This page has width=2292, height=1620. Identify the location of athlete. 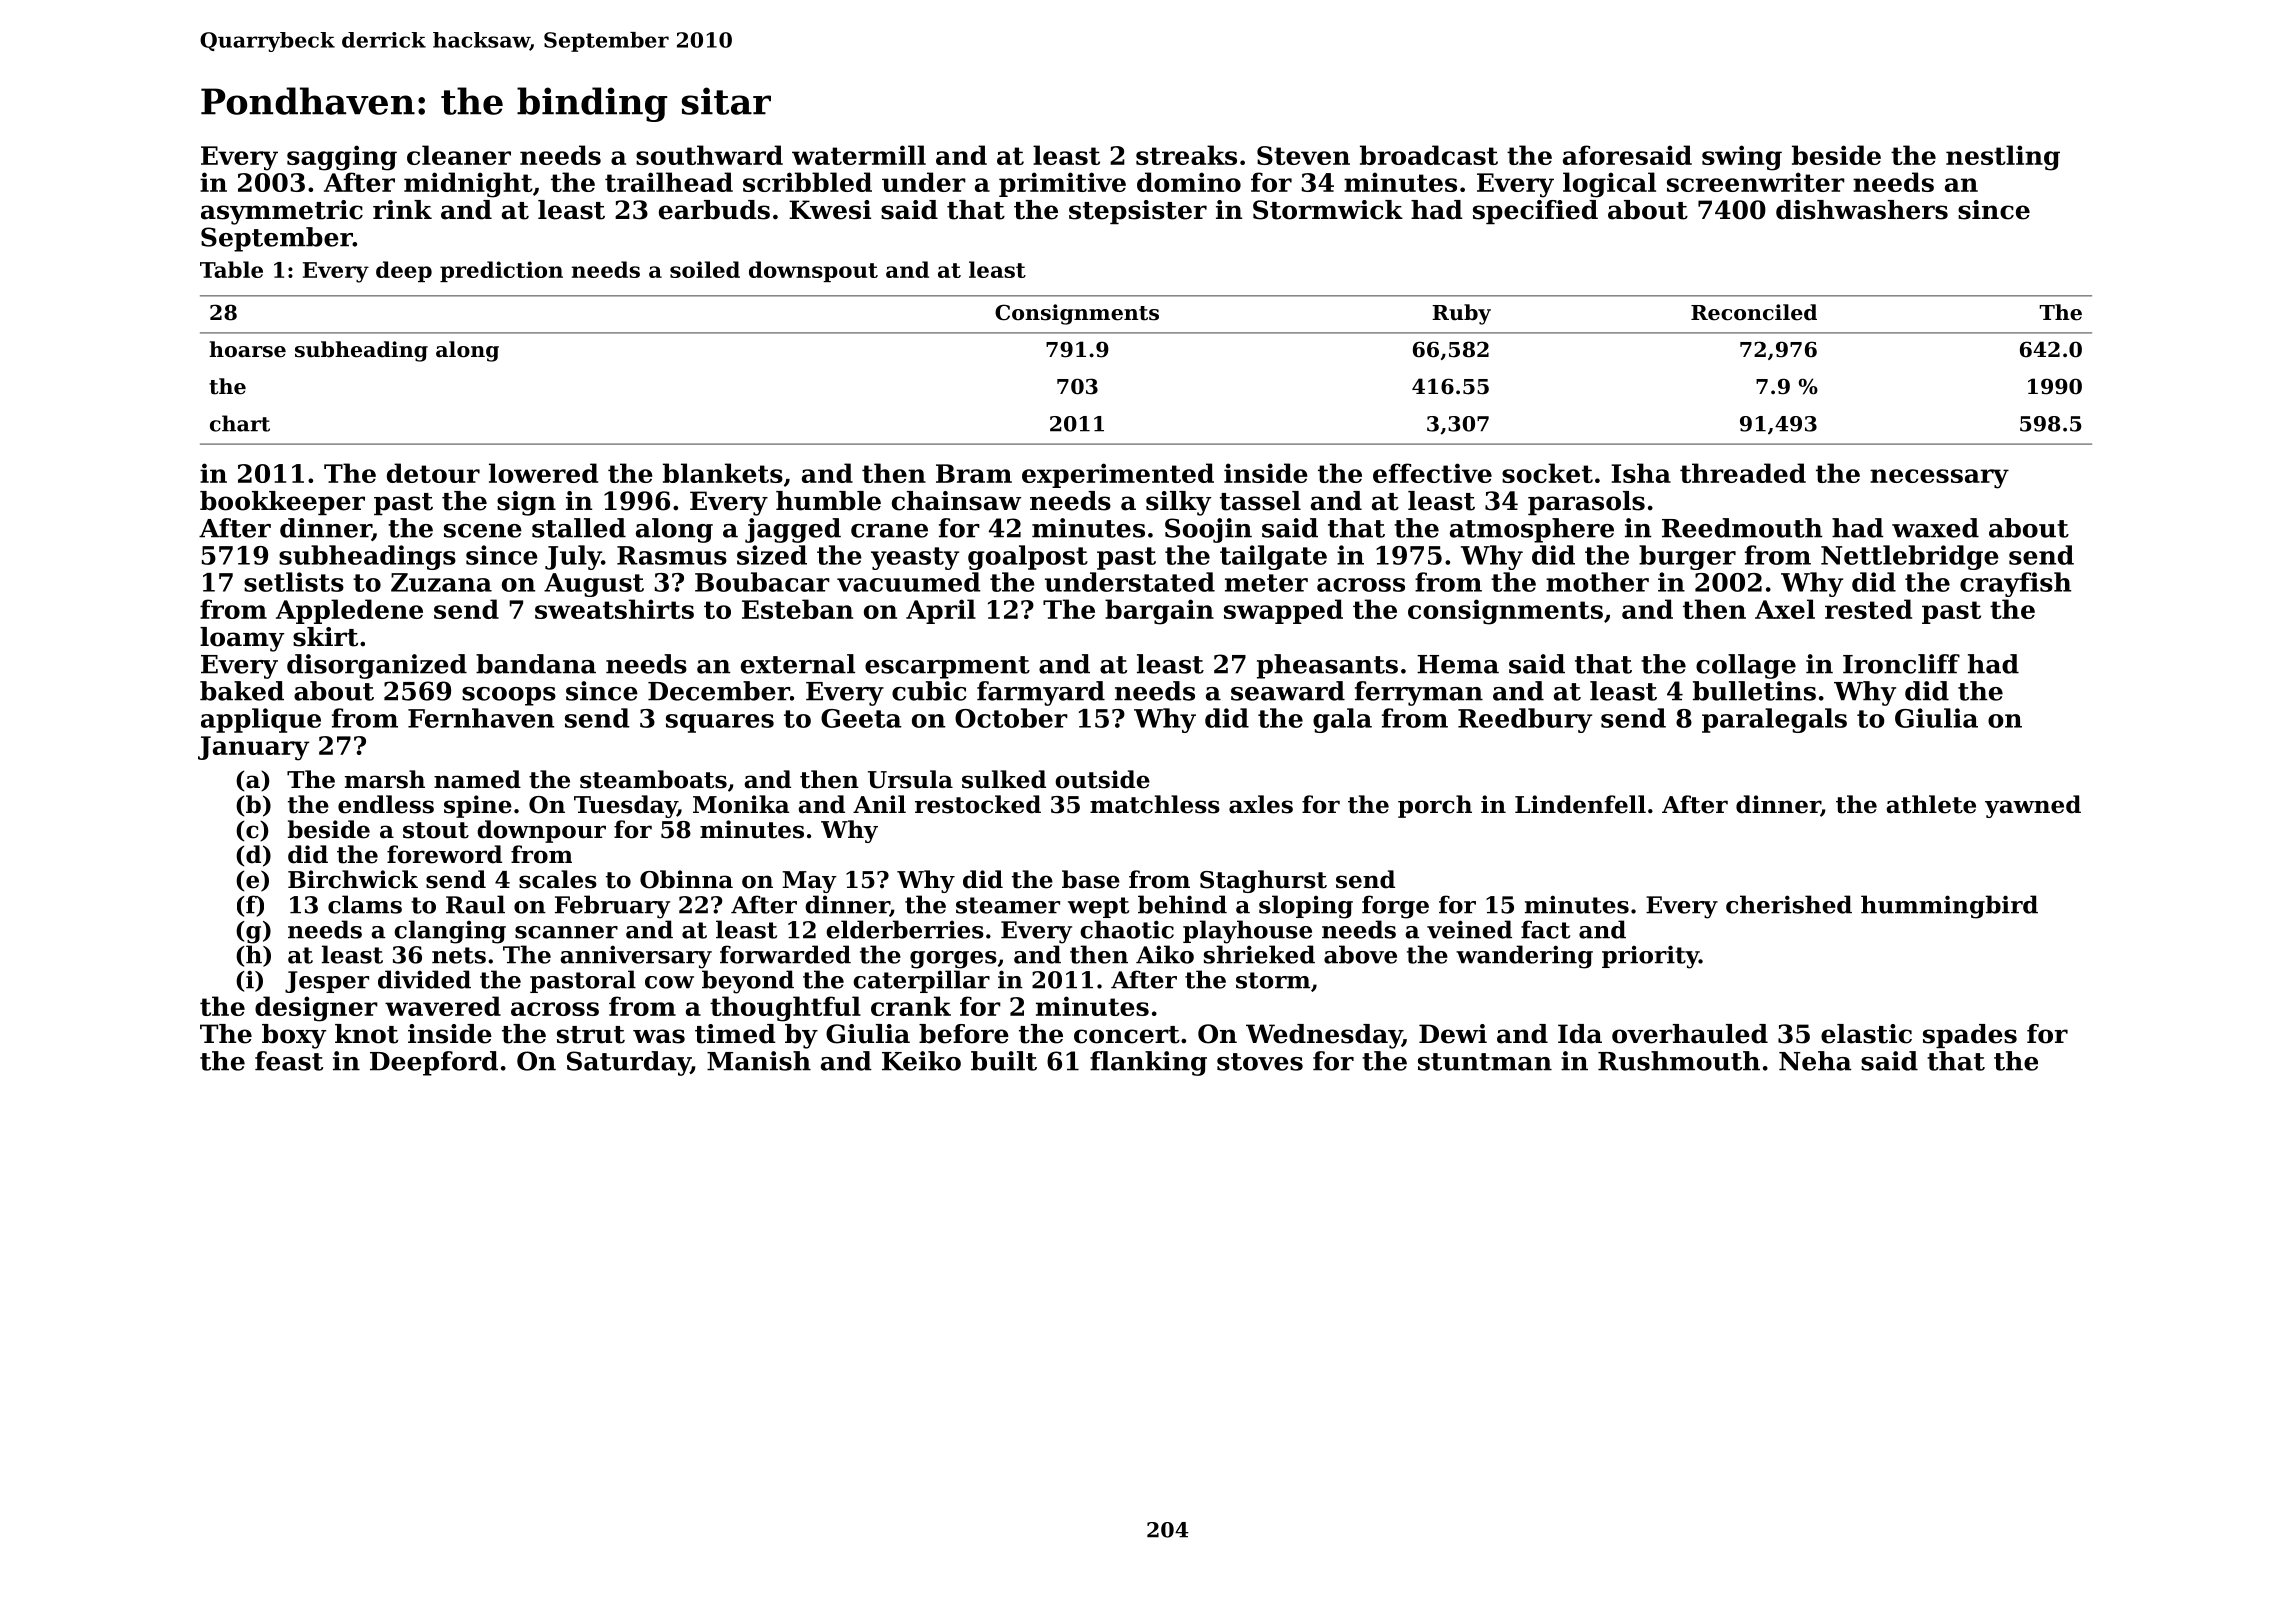
(1931, 804).
